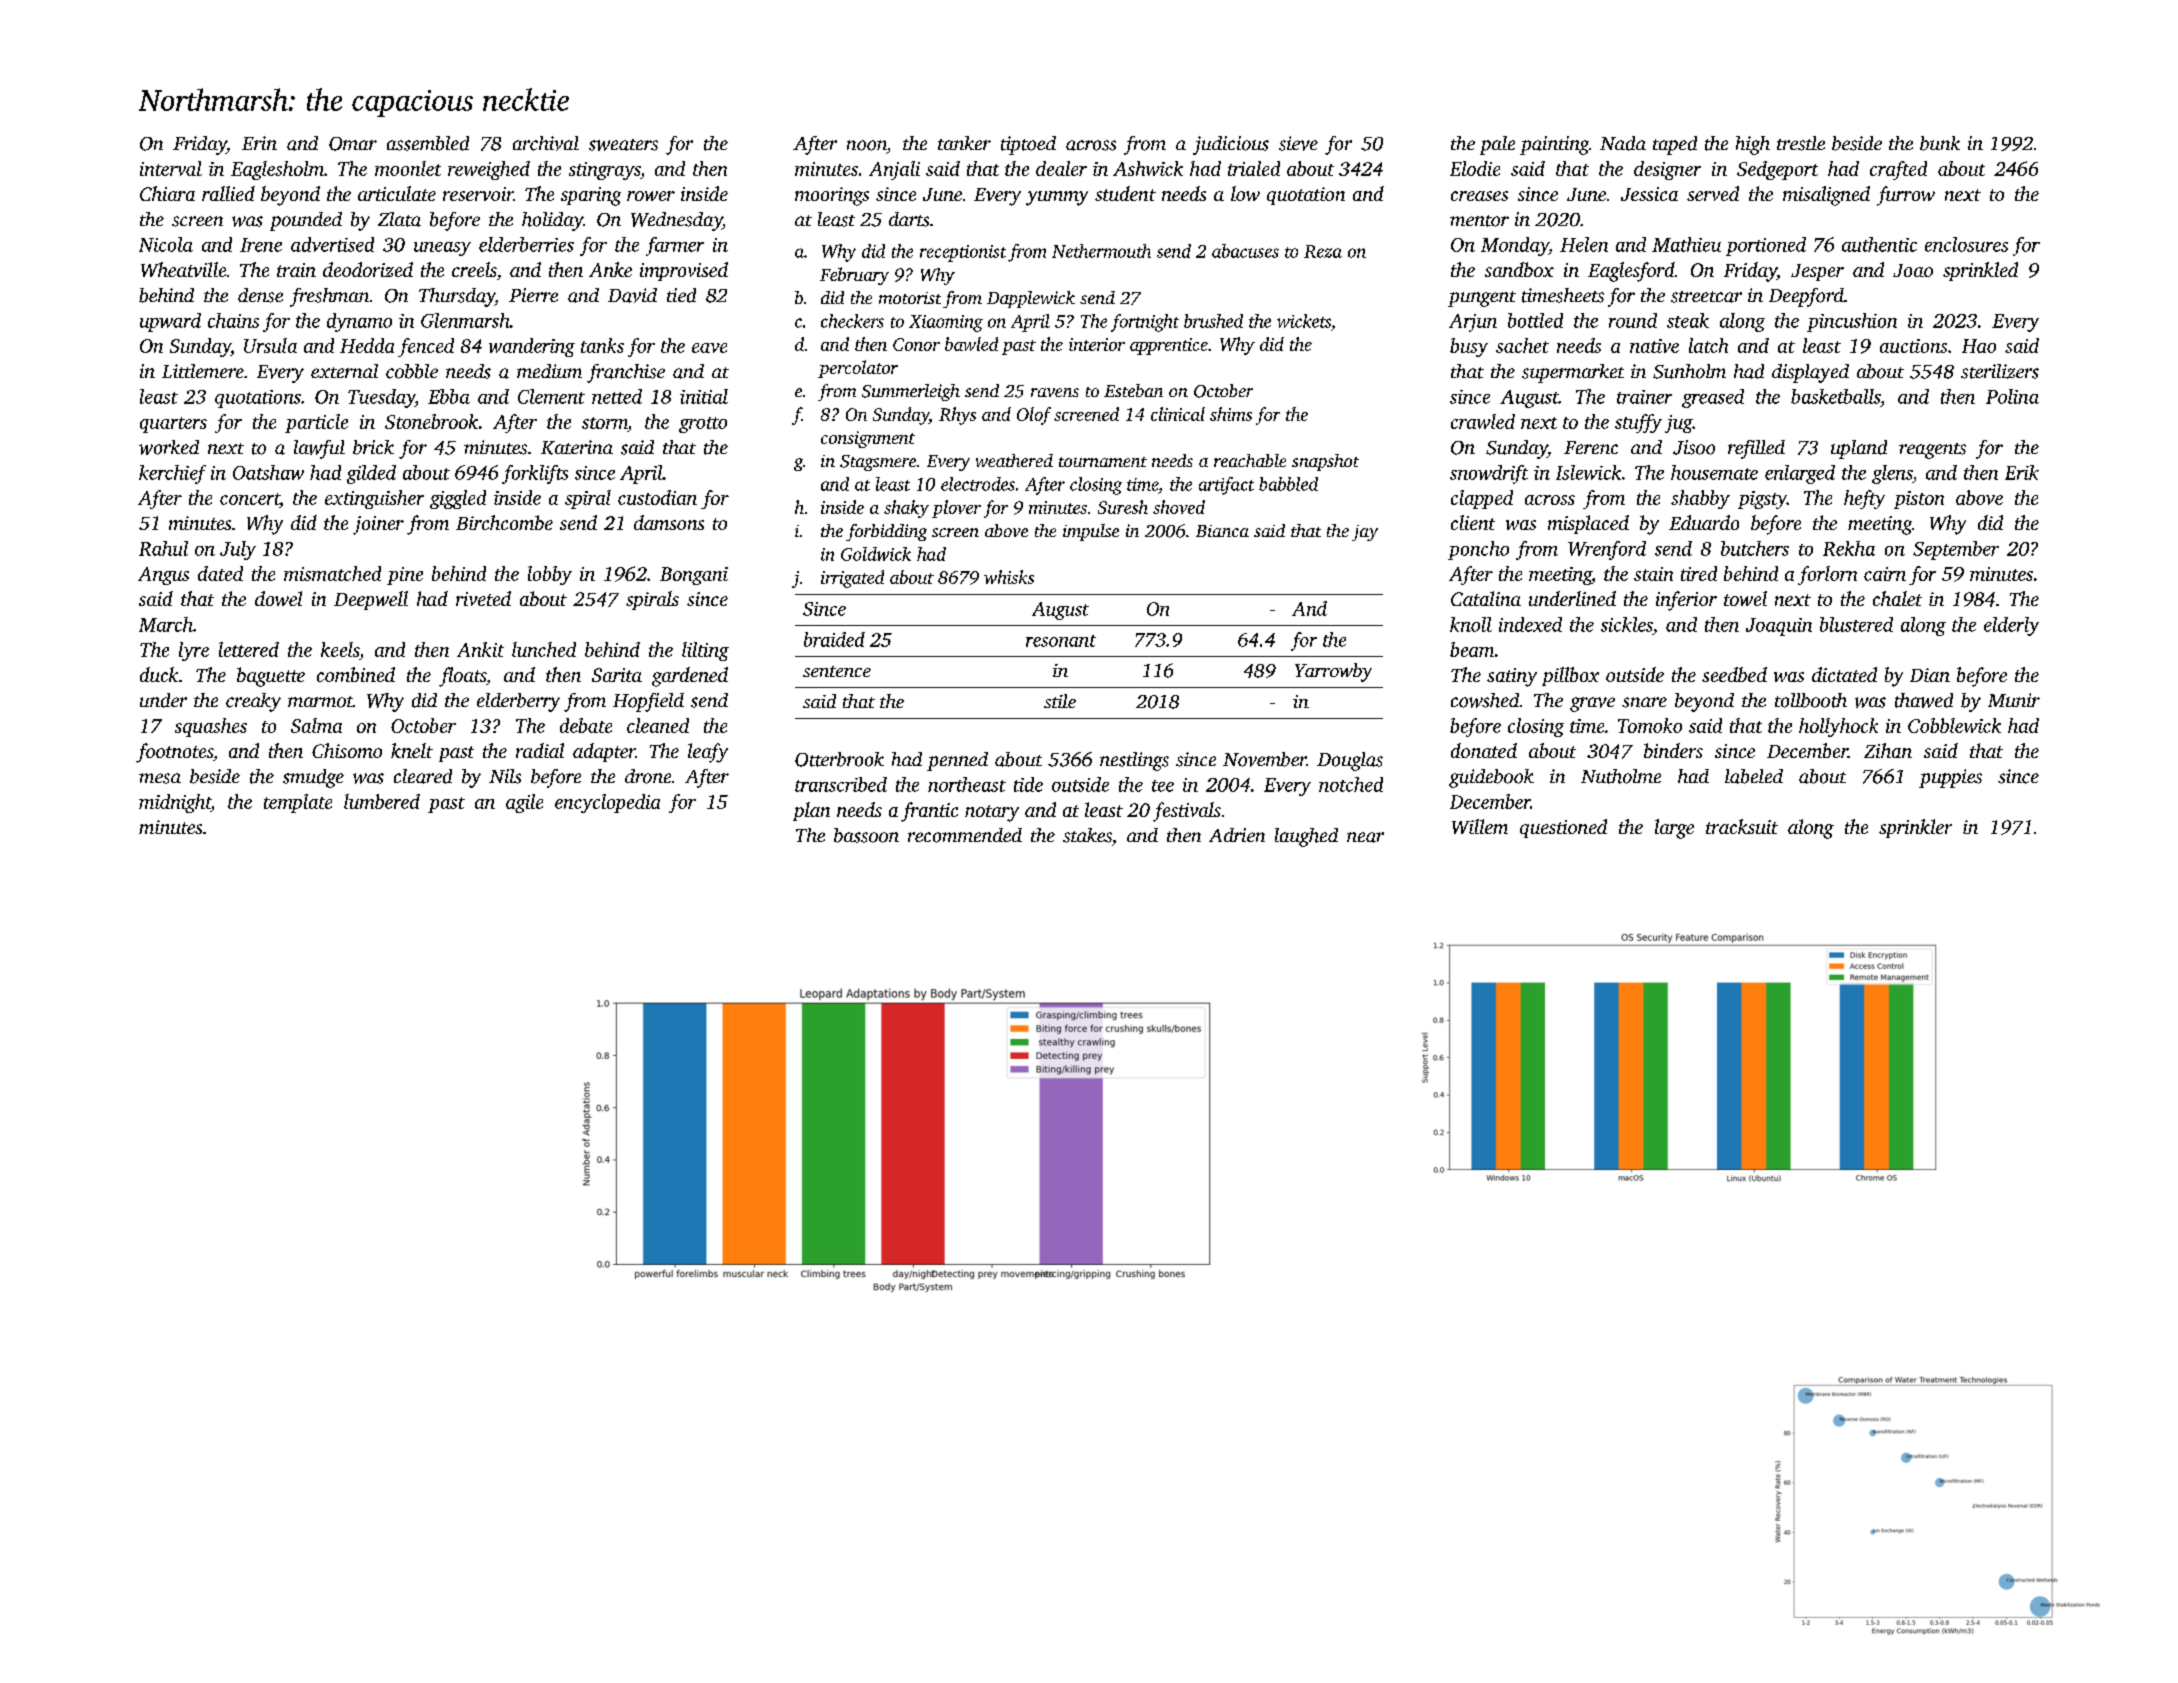 This document has height=1683, width=2178. Describe the element at coordinates (1713, 398) in the document. I see `greased` at that location.
